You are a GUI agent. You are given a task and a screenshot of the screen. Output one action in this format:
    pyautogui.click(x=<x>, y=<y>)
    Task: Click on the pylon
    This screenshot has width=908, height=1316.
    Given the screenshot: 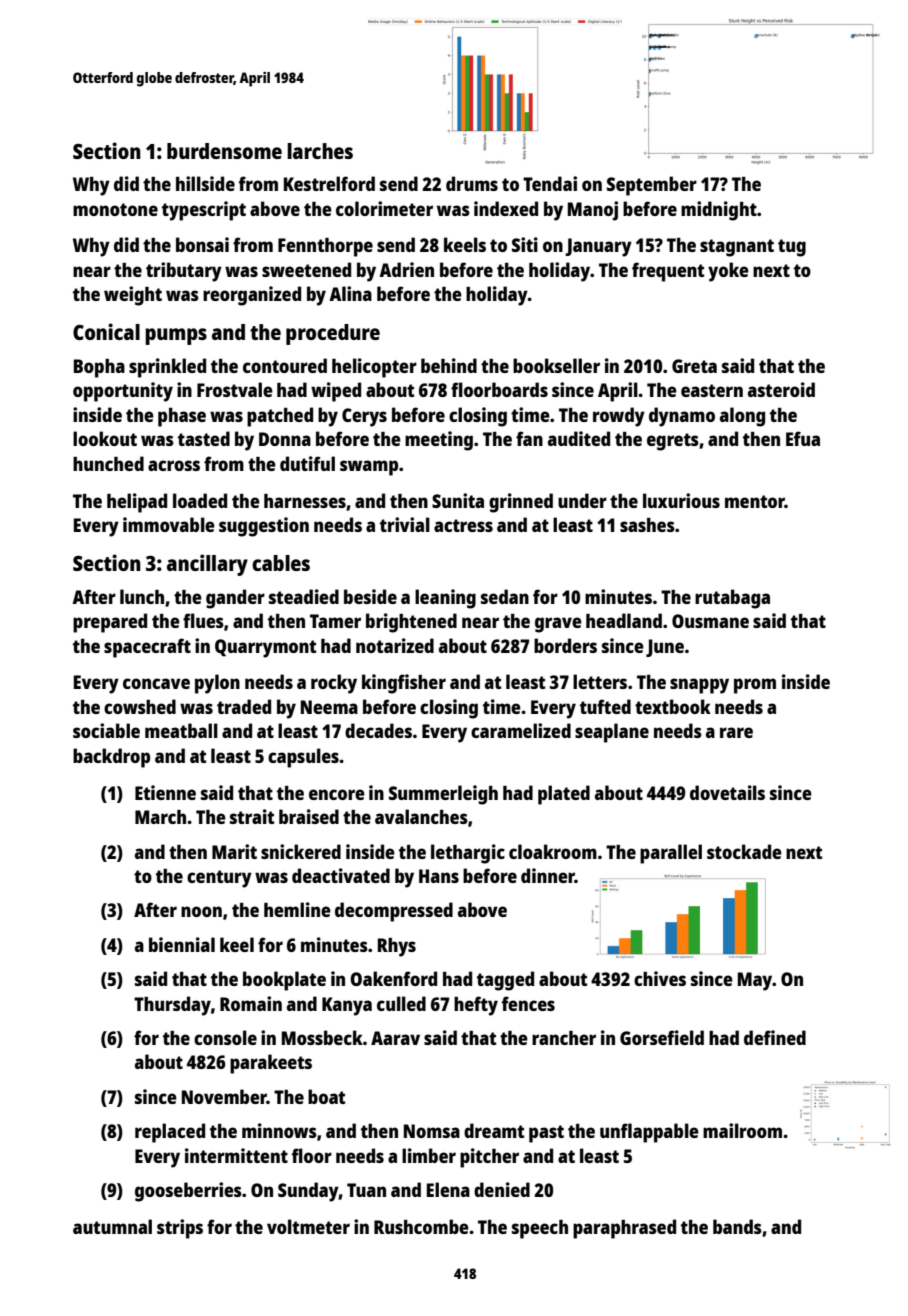 What is the action you would take?
    pyautogui.click(x=217, y=684)
